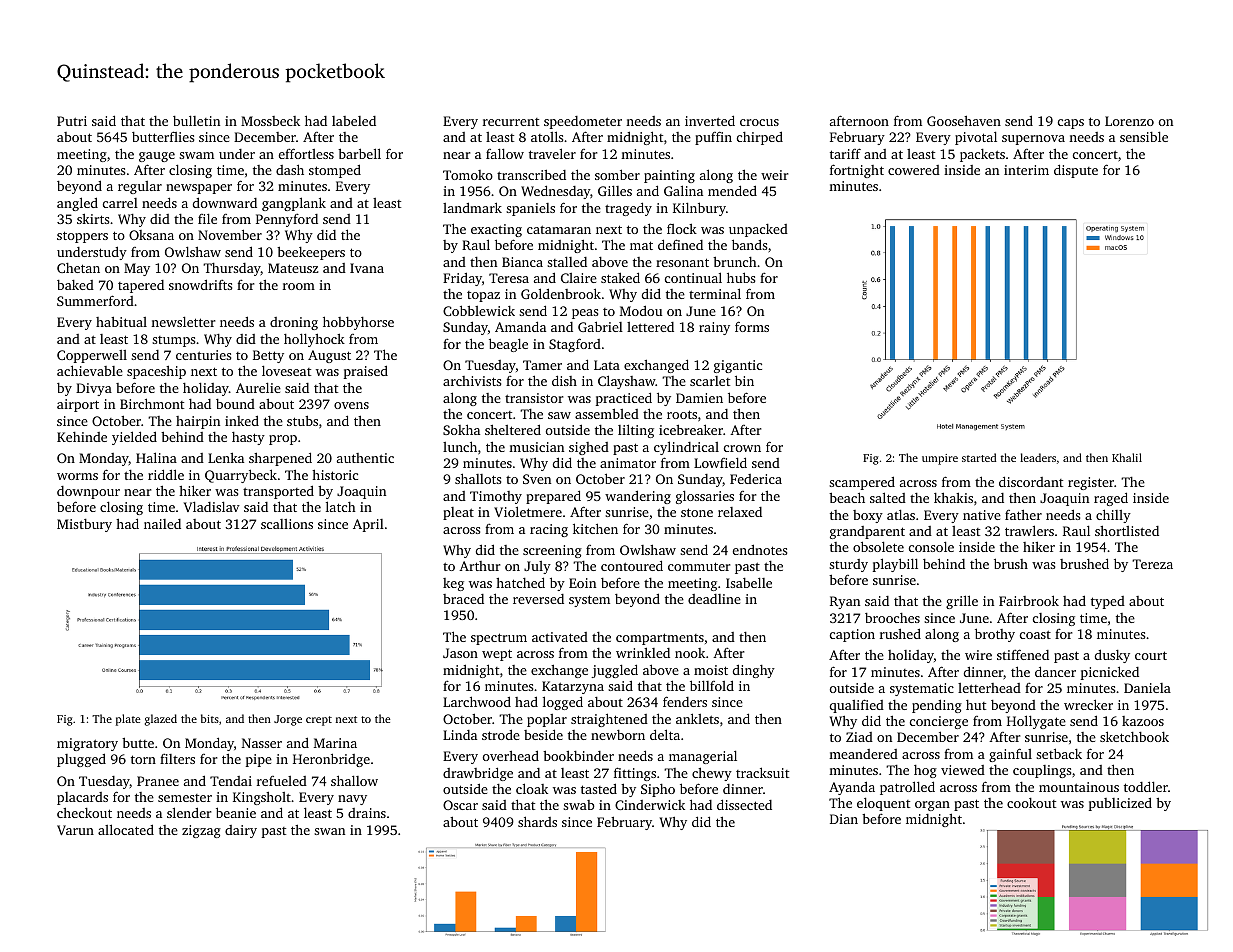 Image resolution: width=1233 pixels, height=952 pixels. I want to click on recurrent, so click(511, 122).
